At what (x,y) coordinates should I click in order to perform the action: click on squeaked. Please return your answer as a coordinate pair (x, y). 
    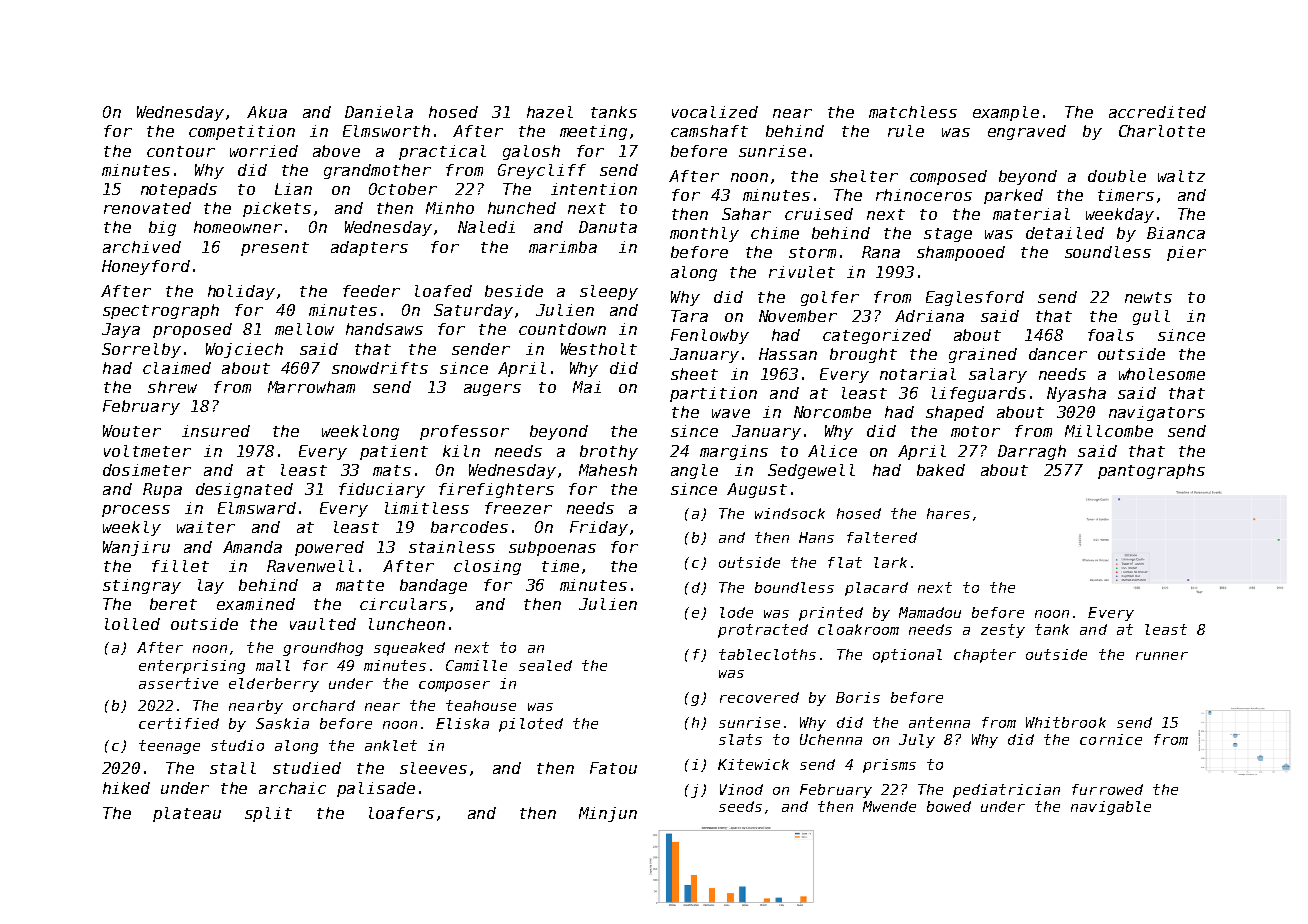
    Looking at the image, I should click on (409, 649).
